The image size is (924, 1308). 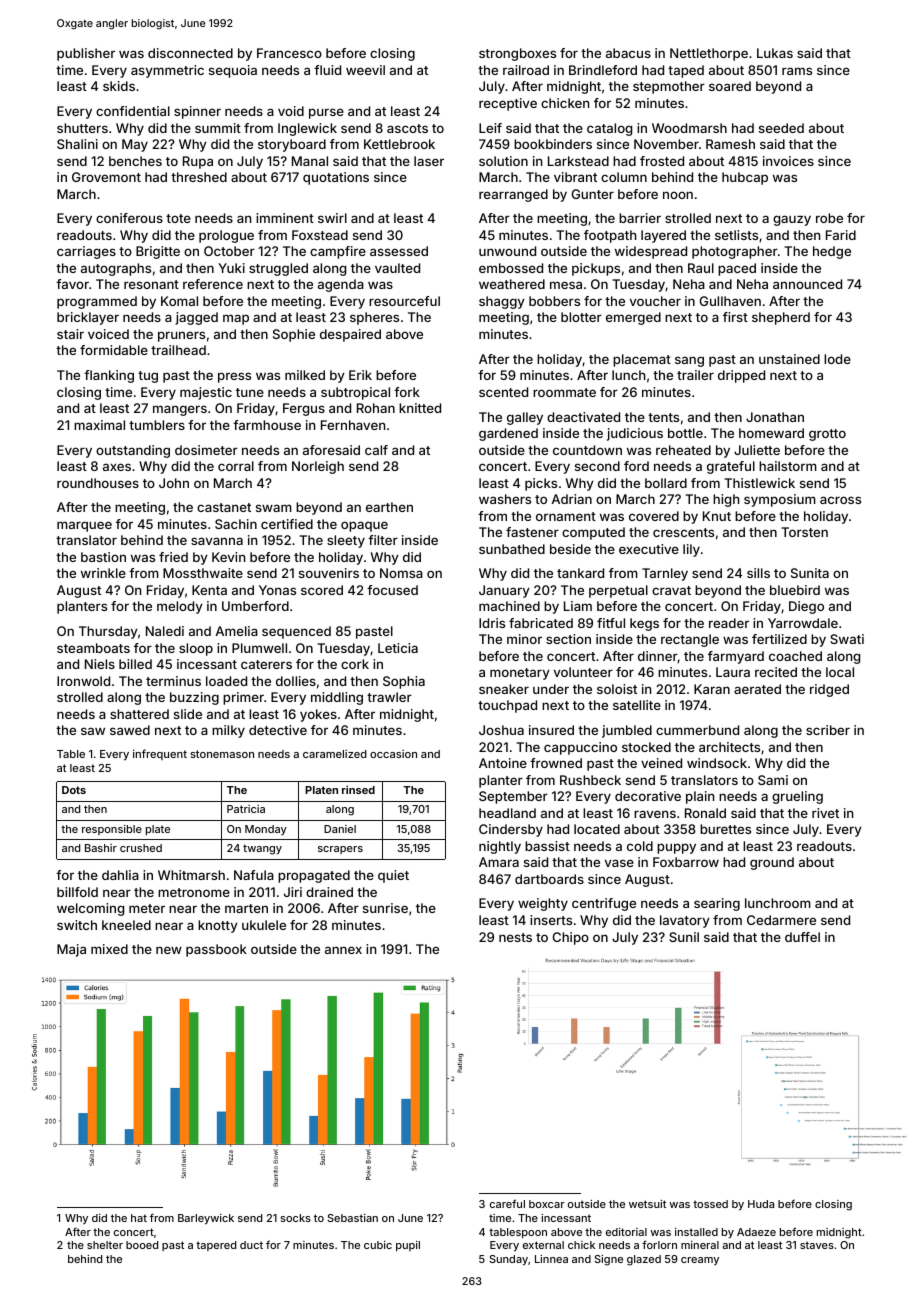 What do you see at coordinates (407, 128) in the document?
I see `ascots` at bounding box center [407, 128].
